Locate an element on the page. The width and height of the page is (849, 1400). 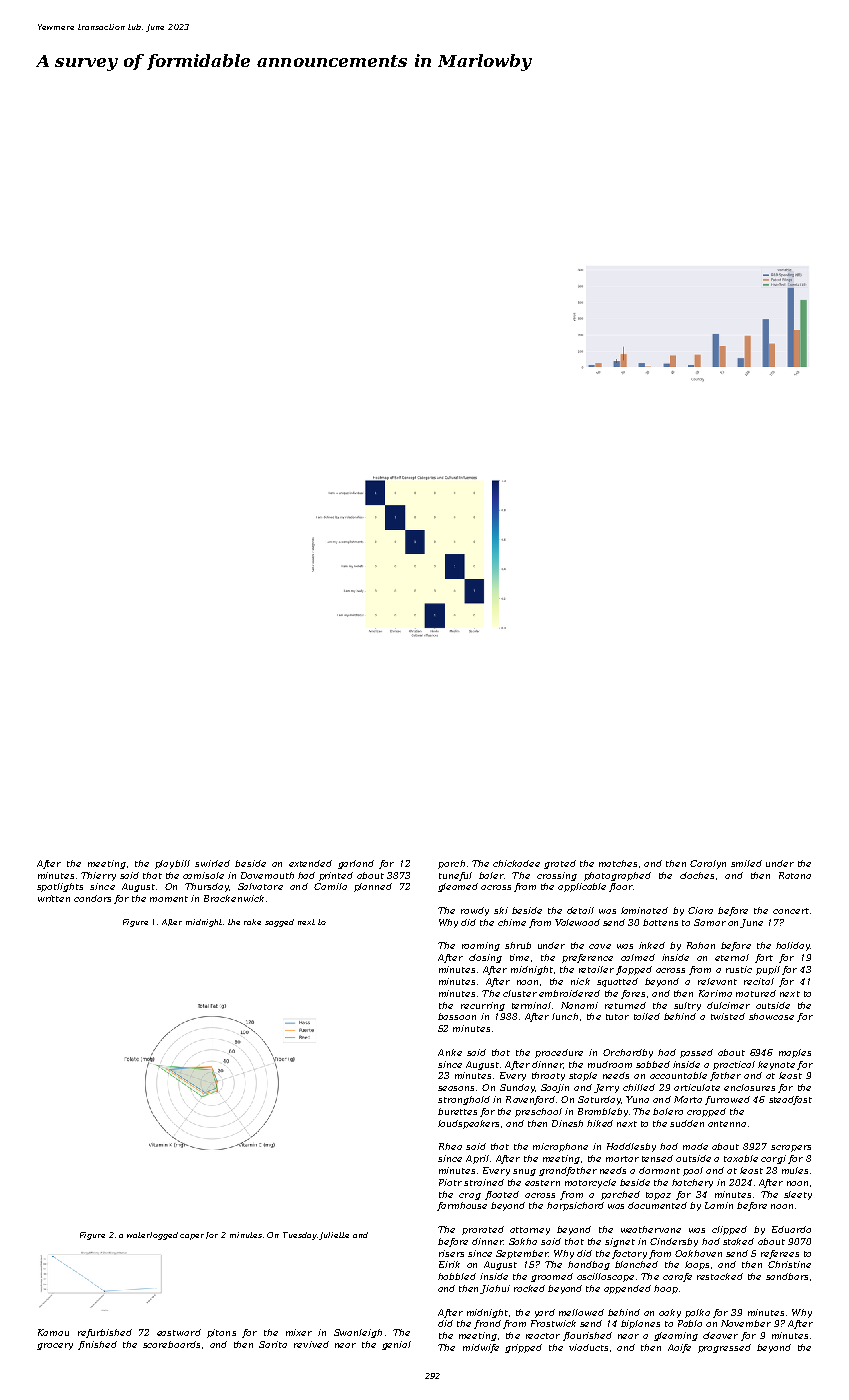
waterlogged is located at coordinates (152, 1236).
